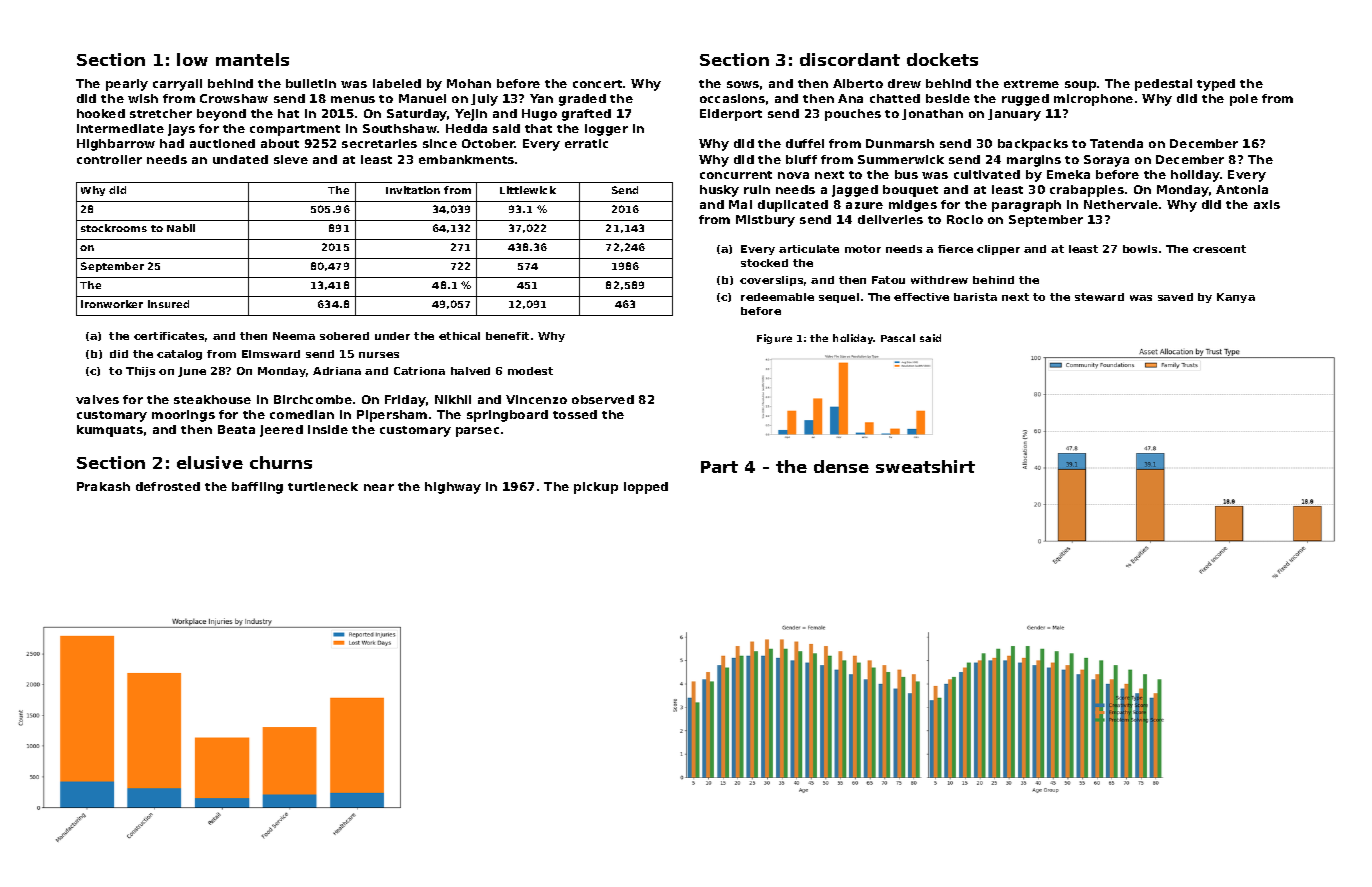  What do you see at coordinates (507, 416) in the screenshot?
I see `springboard` at bounding box center [507, 416].
